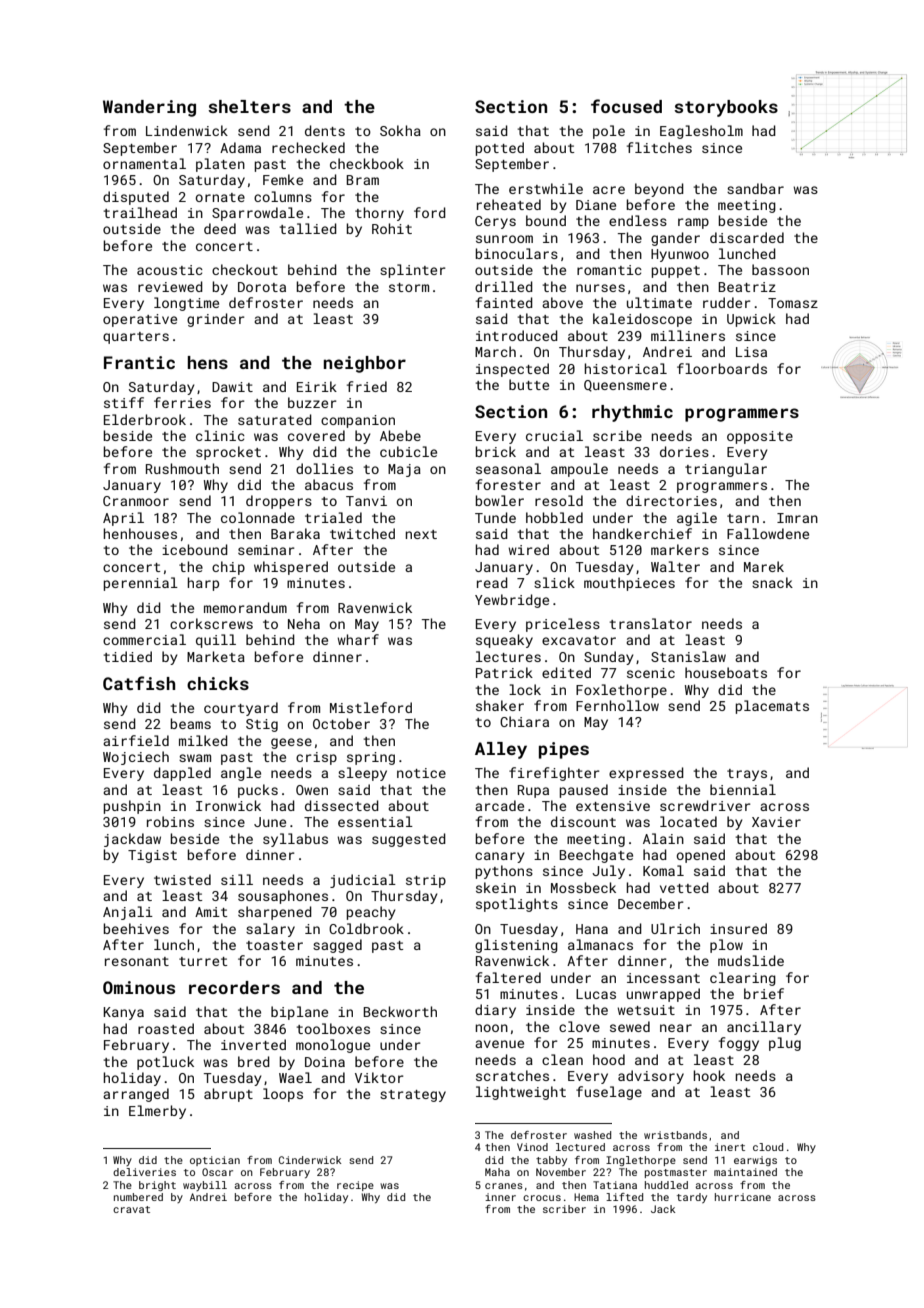  What do you see at coordinates (755, 188) in the screenshot?
I see `sandbar` at bounding box center [755, 188].
